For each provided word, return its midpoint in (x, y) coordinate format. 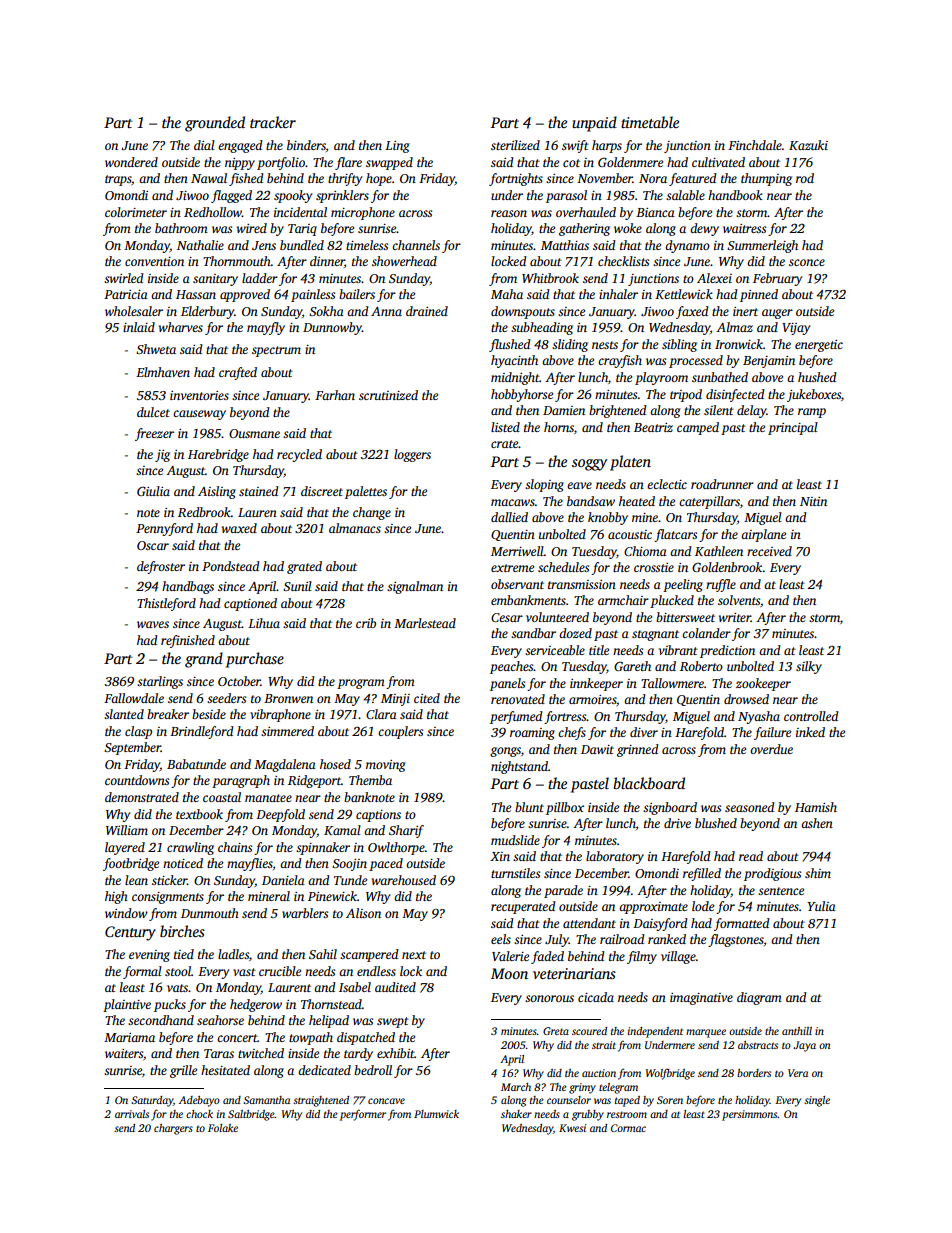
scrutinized (388, 395)
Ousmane (254, 433)
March (516, 1087)
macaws (513, 502)
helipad (329, 1021)
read (751, 856)
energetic (819, 346)
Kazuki (808, 145)
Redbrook (204, 512)
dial (204, 145)
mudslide (515, 840)
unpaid (594, 124)
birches (182, 931)
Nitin (813, 501)
